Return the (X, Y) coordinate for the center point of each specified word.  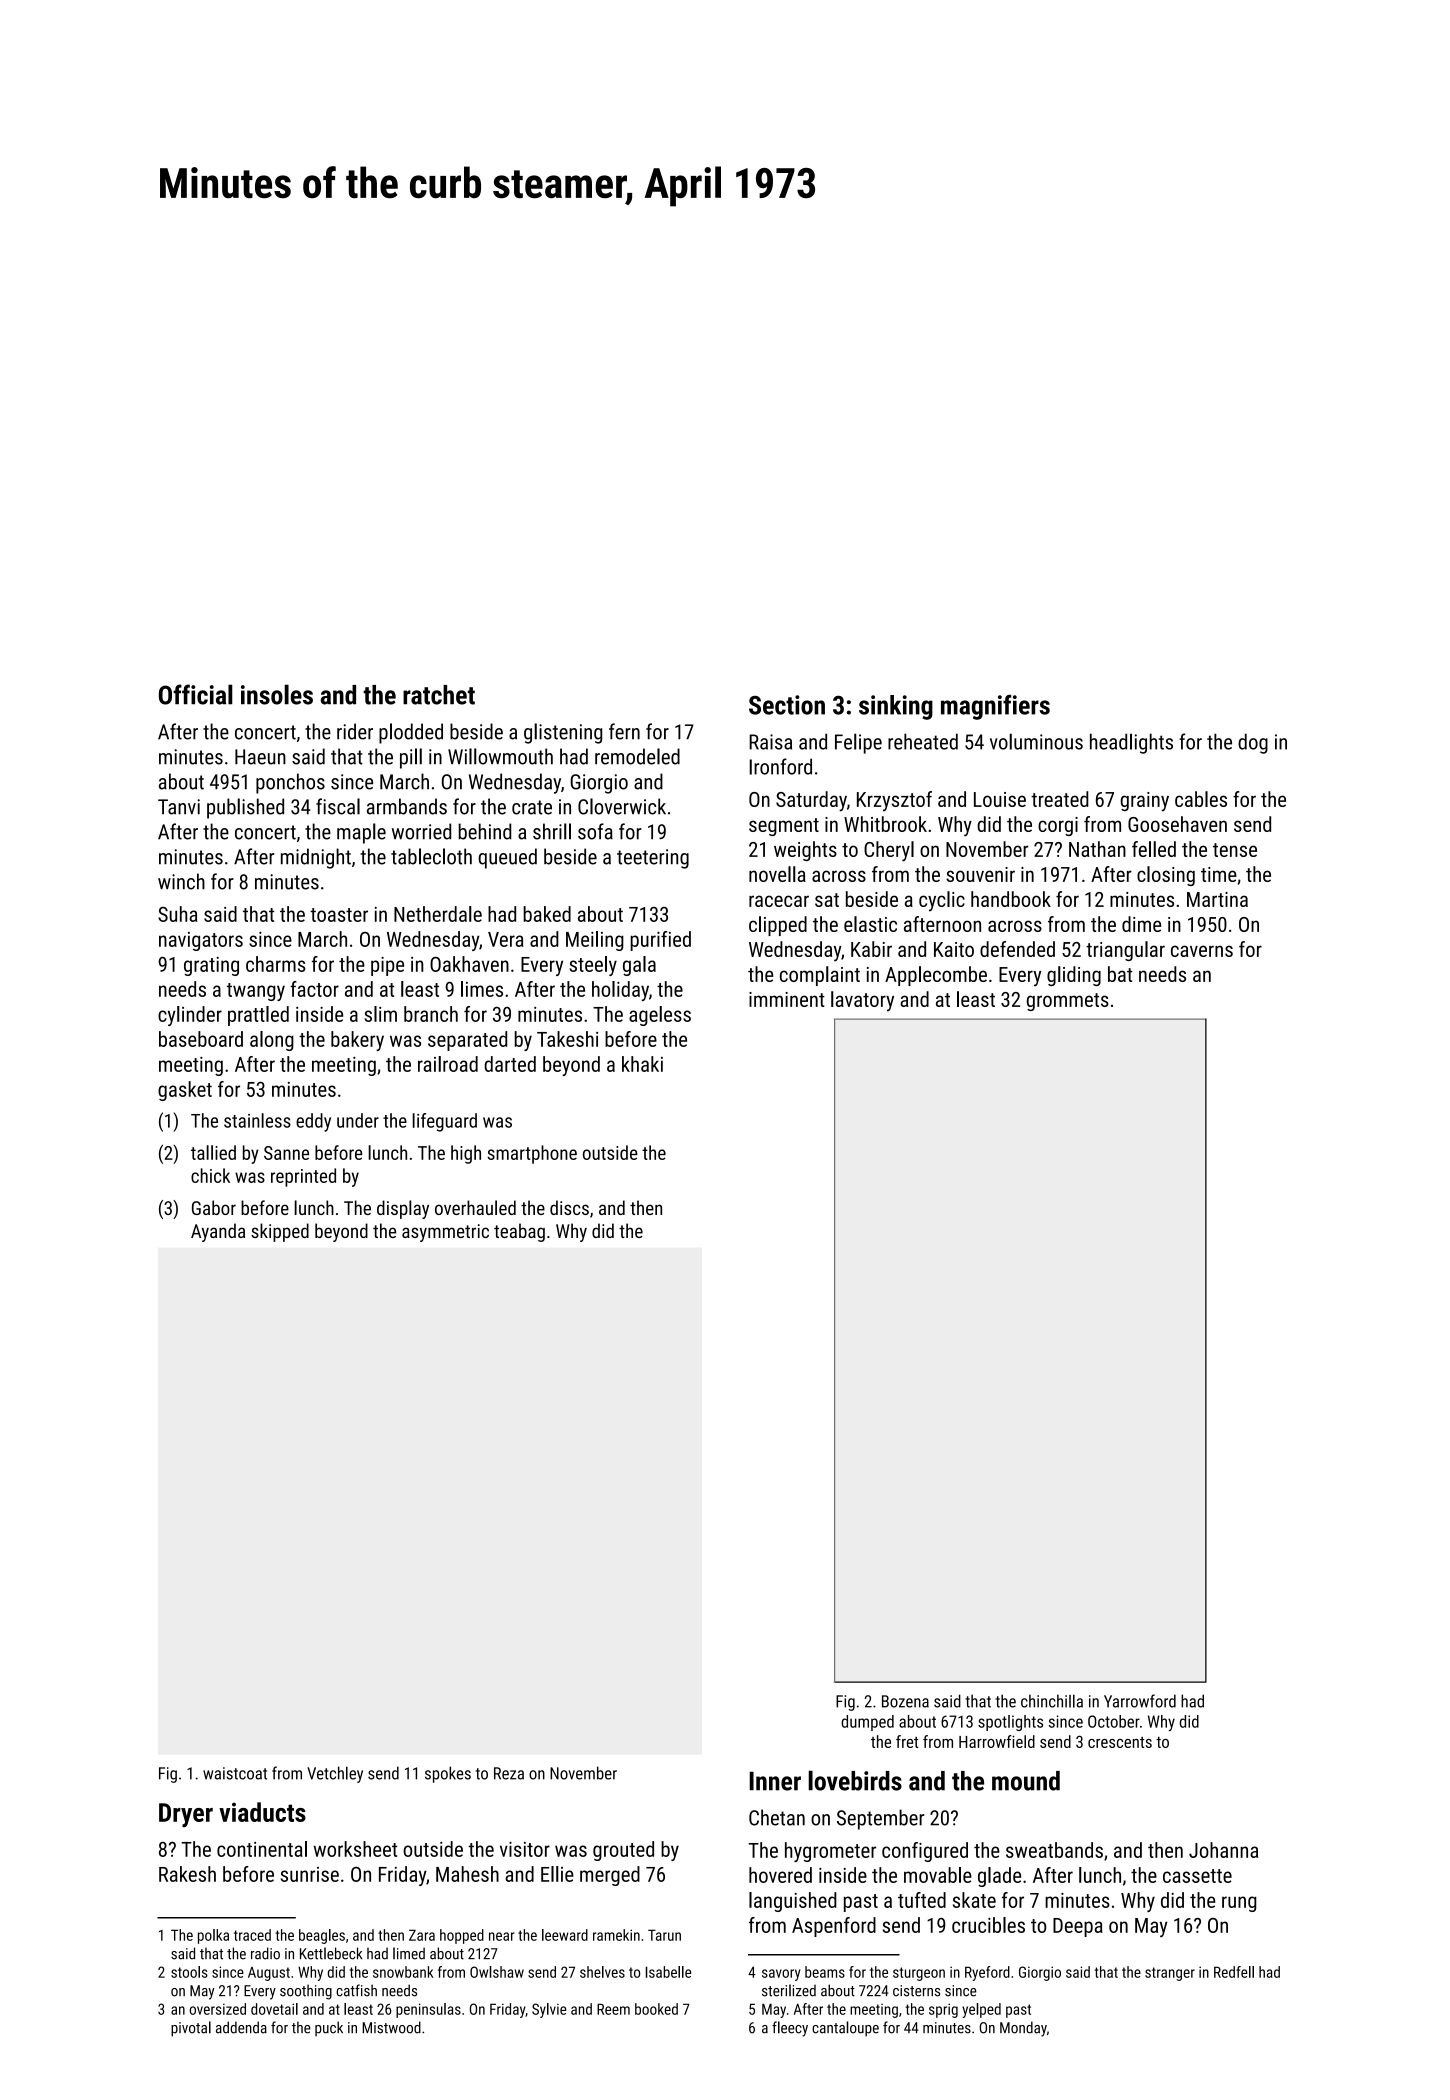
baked (547, 914)
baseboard (201, 1039)
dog (1253, 743)
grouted (623, 1851)
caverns (1202, 951)
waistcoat (235, 1773)
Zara (422, 1935)
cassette (1197, 1876)
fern (624, 731)
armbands (407, 806)
